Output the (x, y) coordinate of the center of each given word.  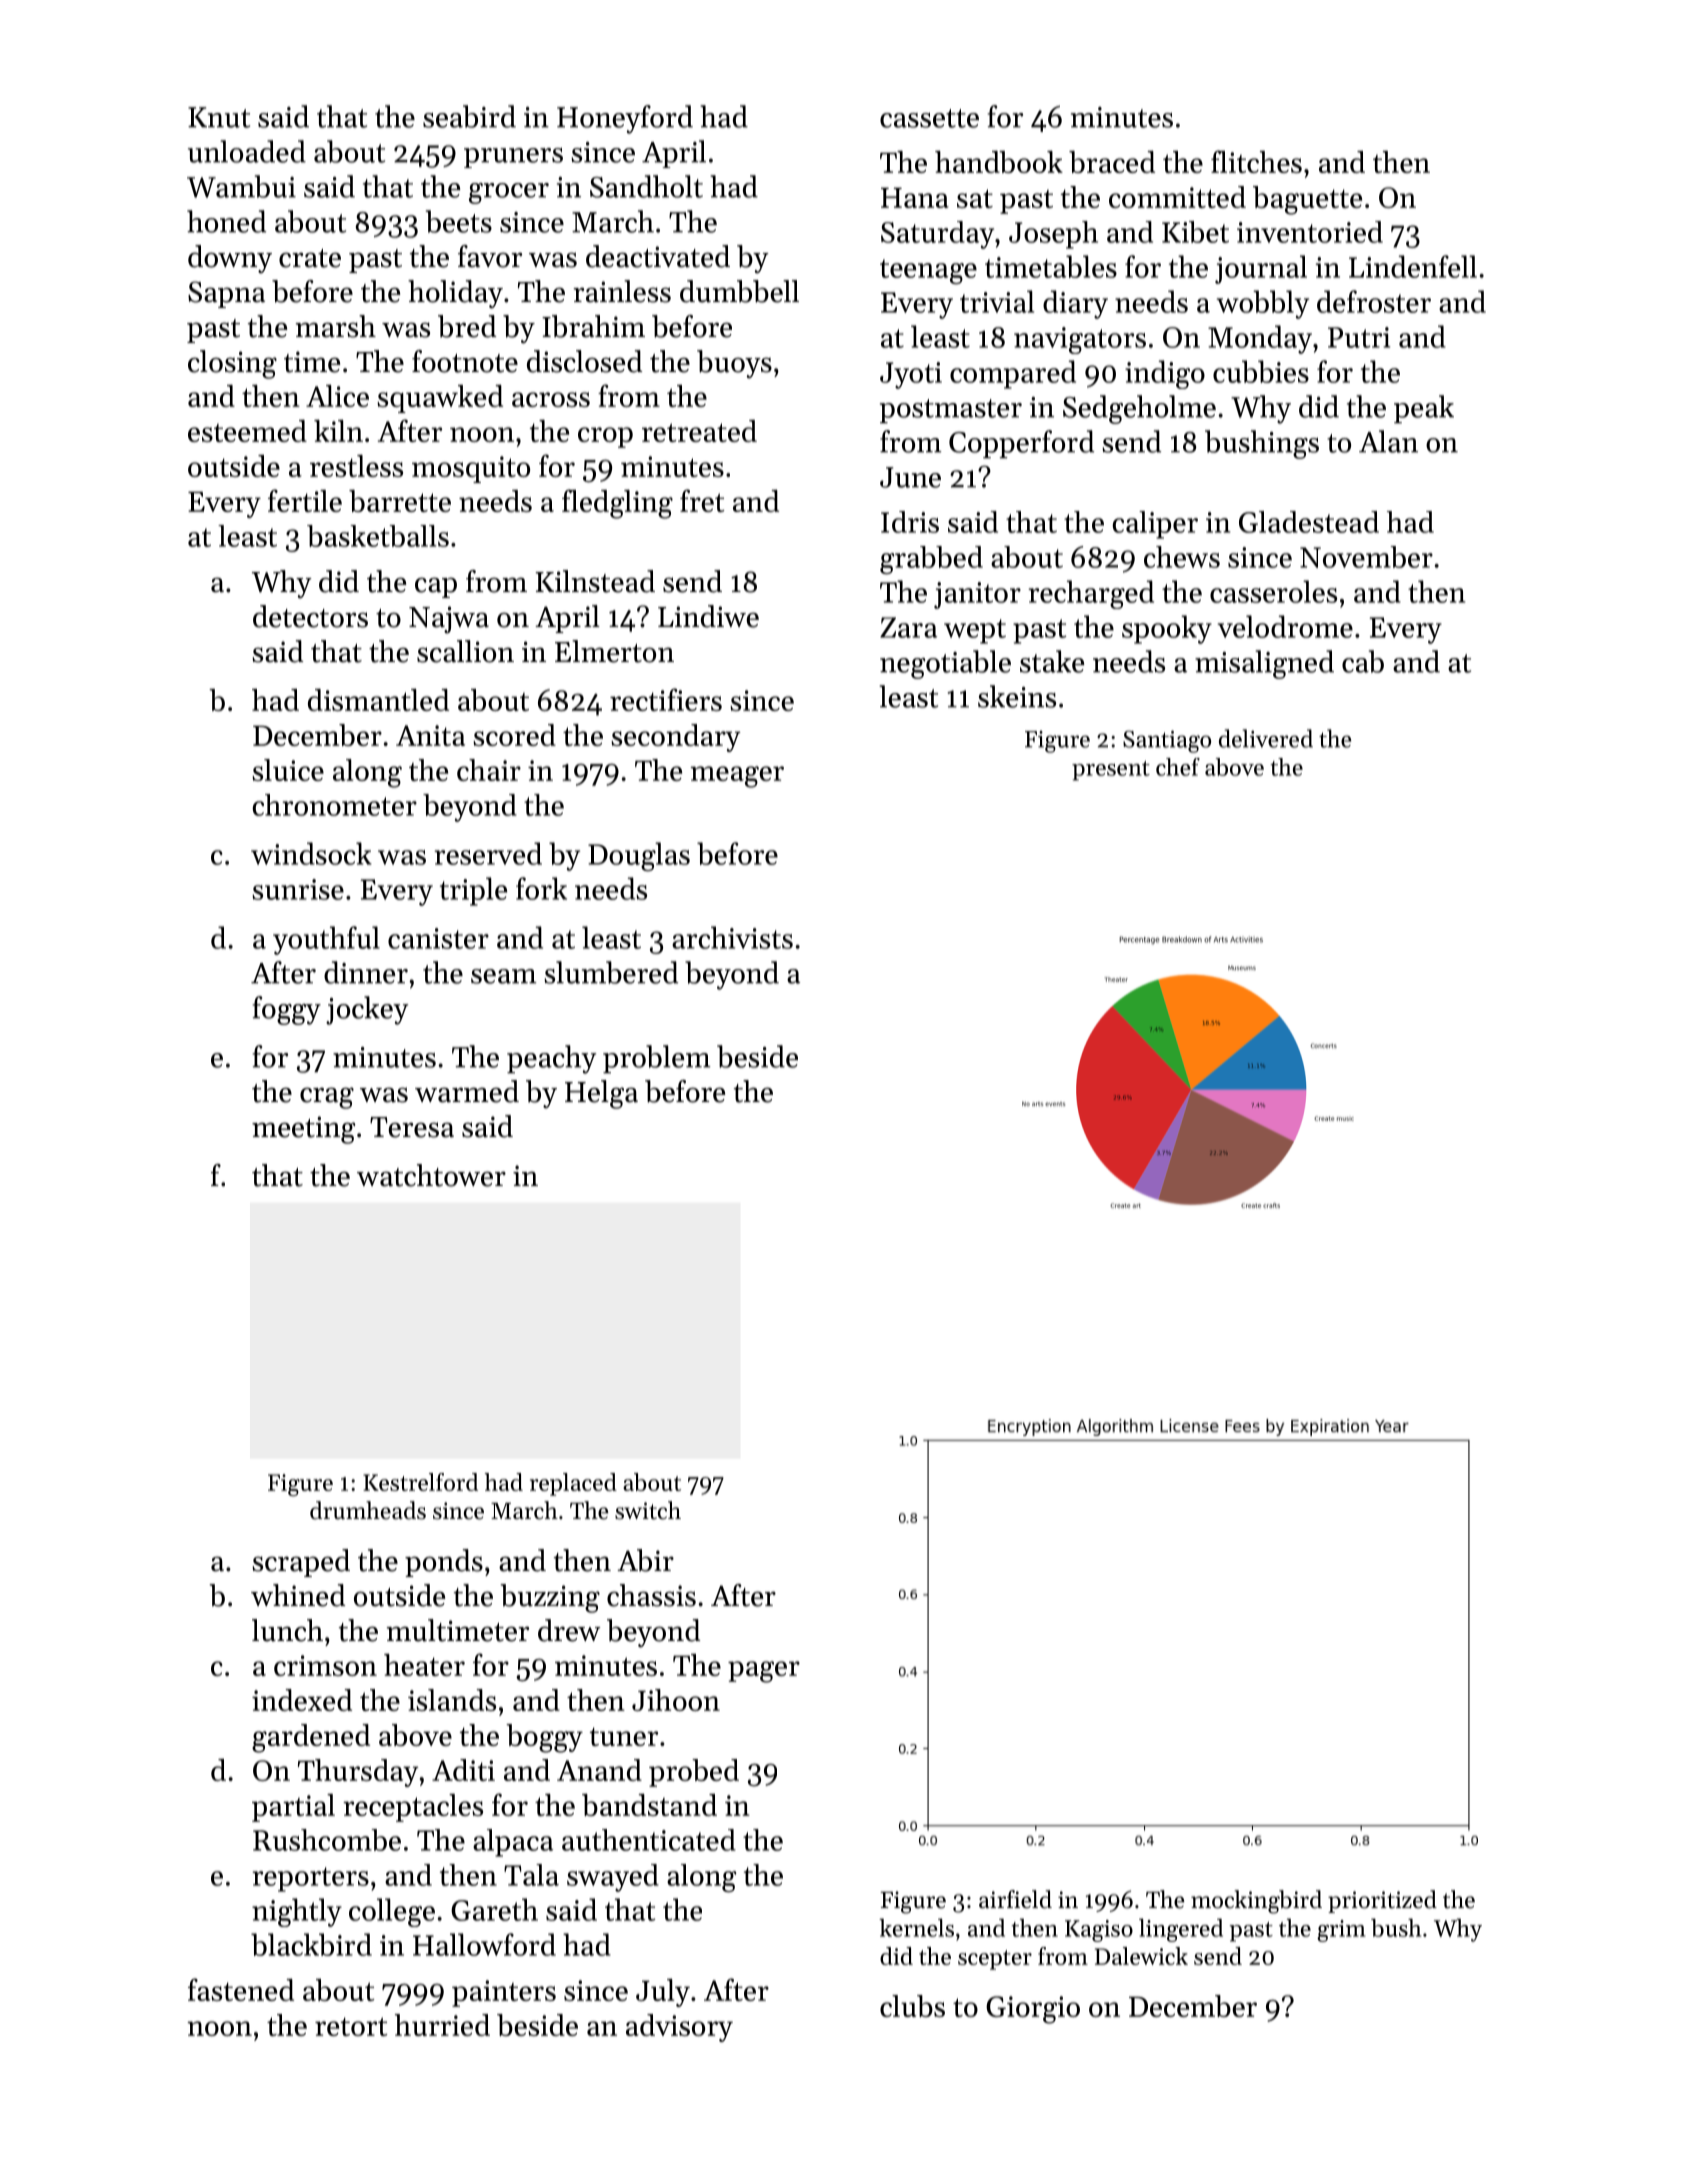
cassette (929, 118)
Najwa (449, 620)
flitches (1256, 161)
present (1111, 771)
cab (1363, 661)
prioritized (1382, 1901)
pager (764, 1672)
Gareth (494, 1909)
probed (694, 1773)
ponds (444, 1563)
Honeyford (625, 119)
